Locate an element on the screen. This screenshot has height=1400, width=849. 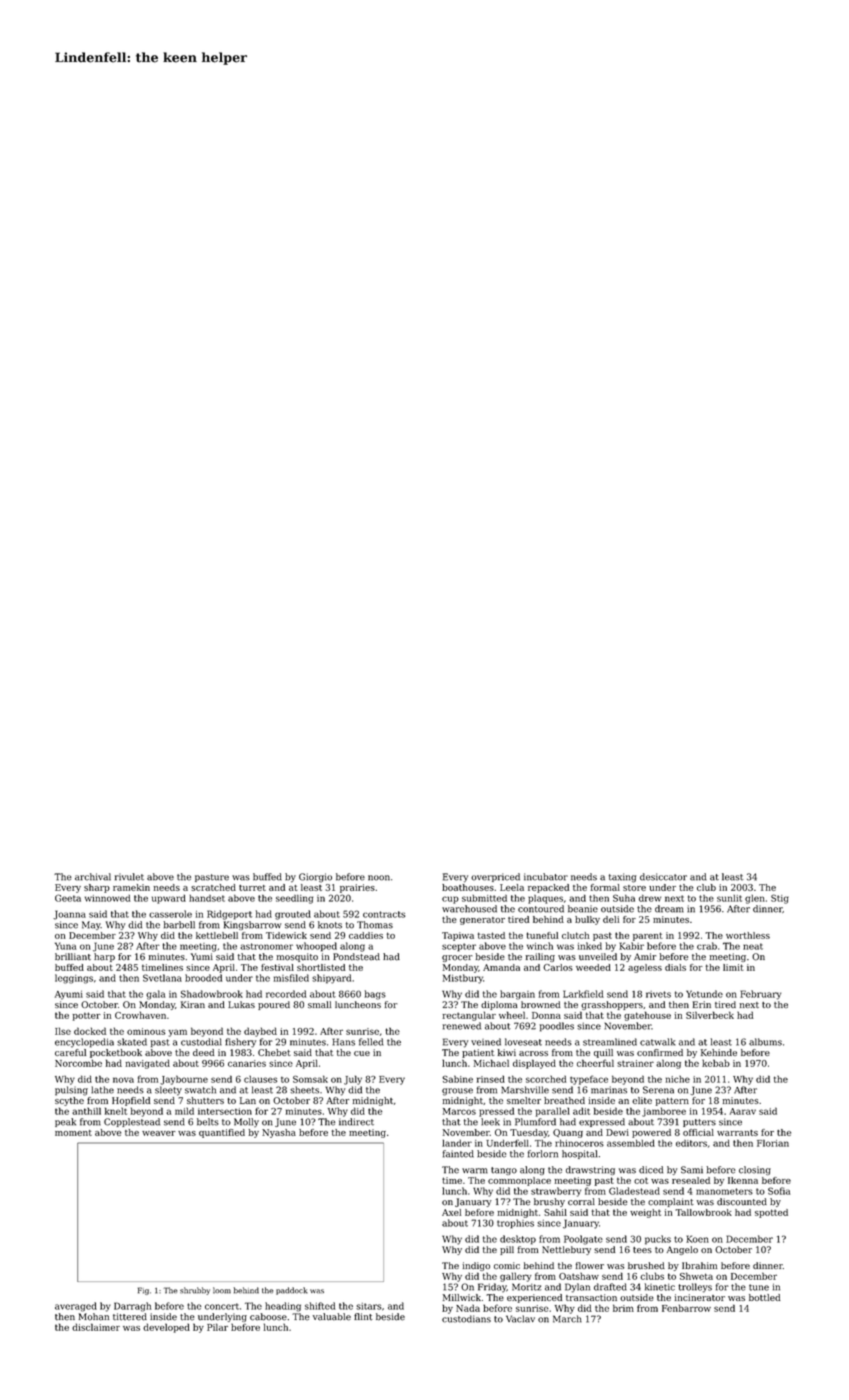
patient is located at coordinates (478, 1053).
